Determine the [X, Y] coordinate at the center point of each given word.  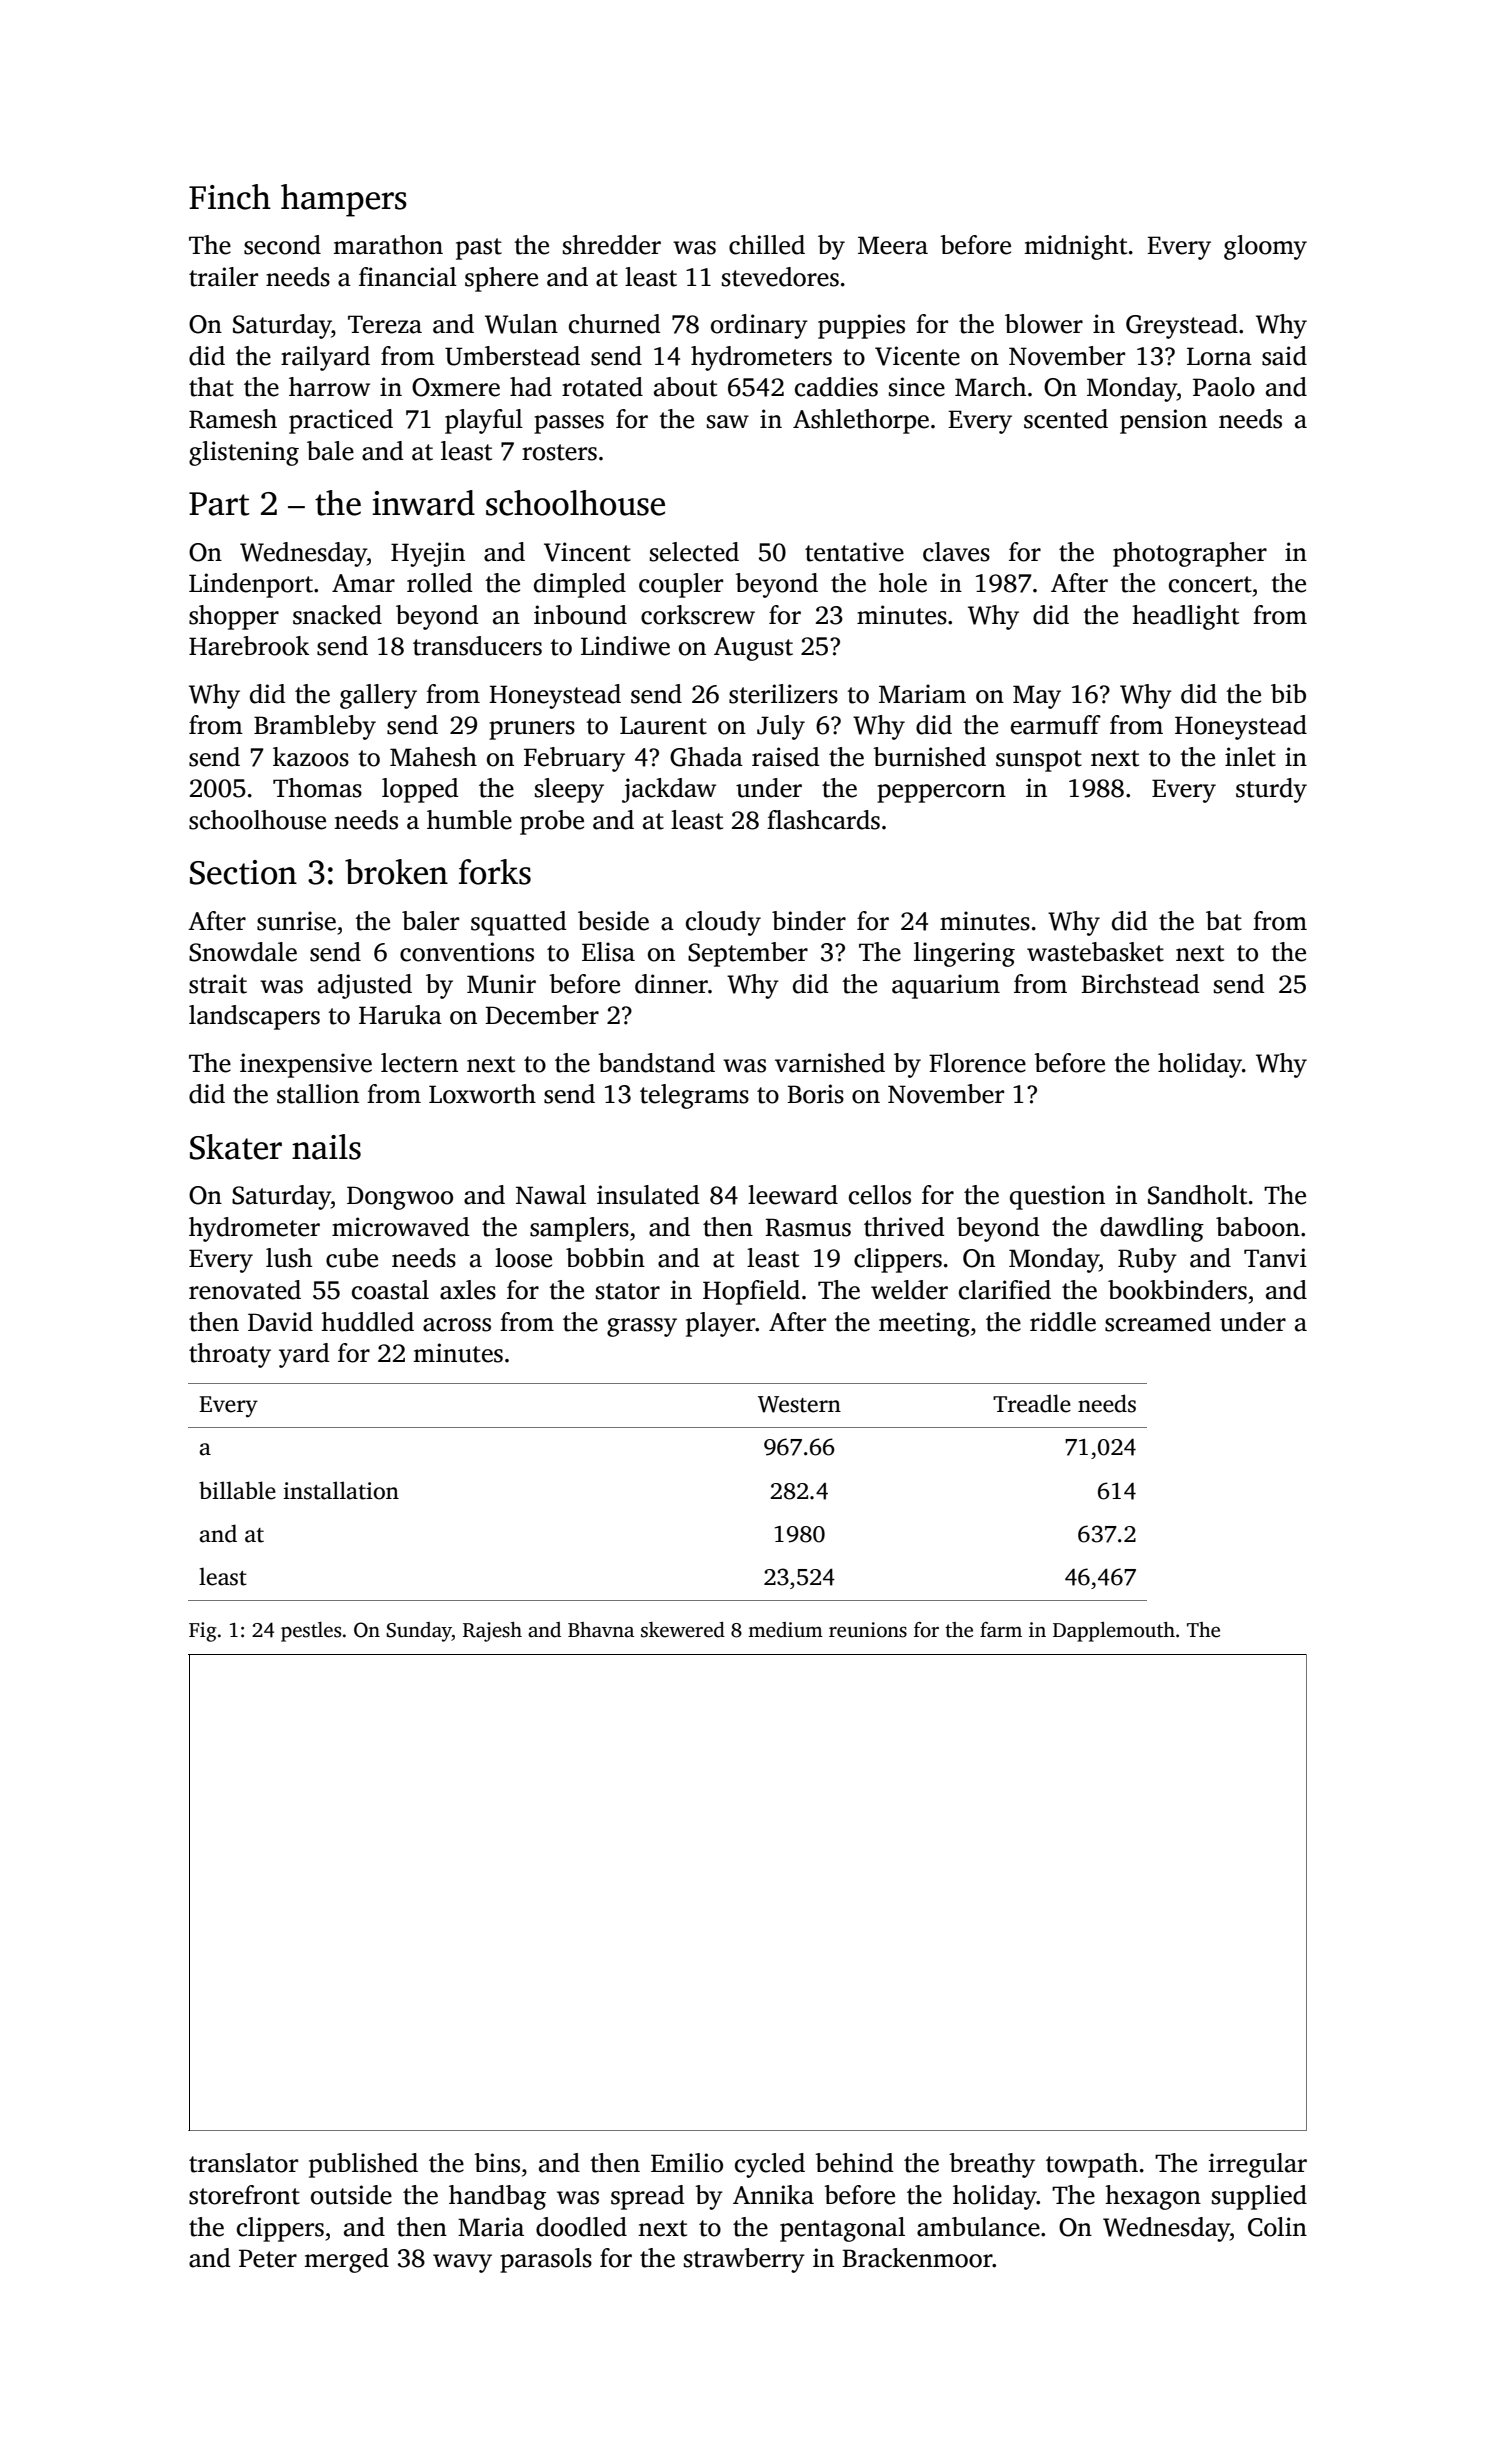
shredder [612, 245]
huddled [367, 1322]
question [1057, 1197]
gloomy [1265, 247]
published [363, 2165]
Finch [230, 197]
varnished [830, 1063]
